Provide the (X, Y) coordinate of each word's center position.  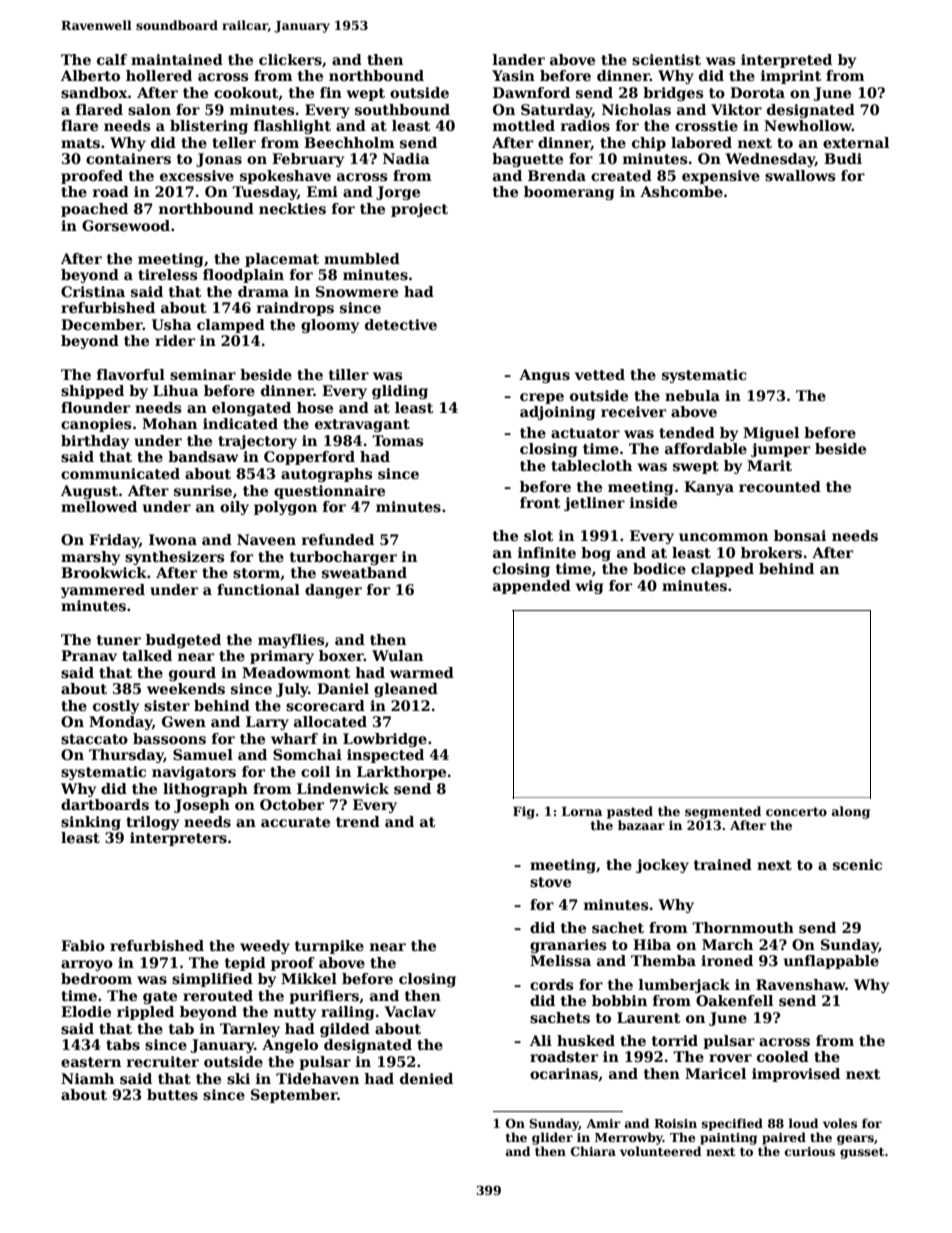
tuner (119, 640)
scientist (666, 59)
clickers (290, 59)
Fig (524, 812)
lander (519, 59)
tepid (245, 964)
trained (723, 864)
